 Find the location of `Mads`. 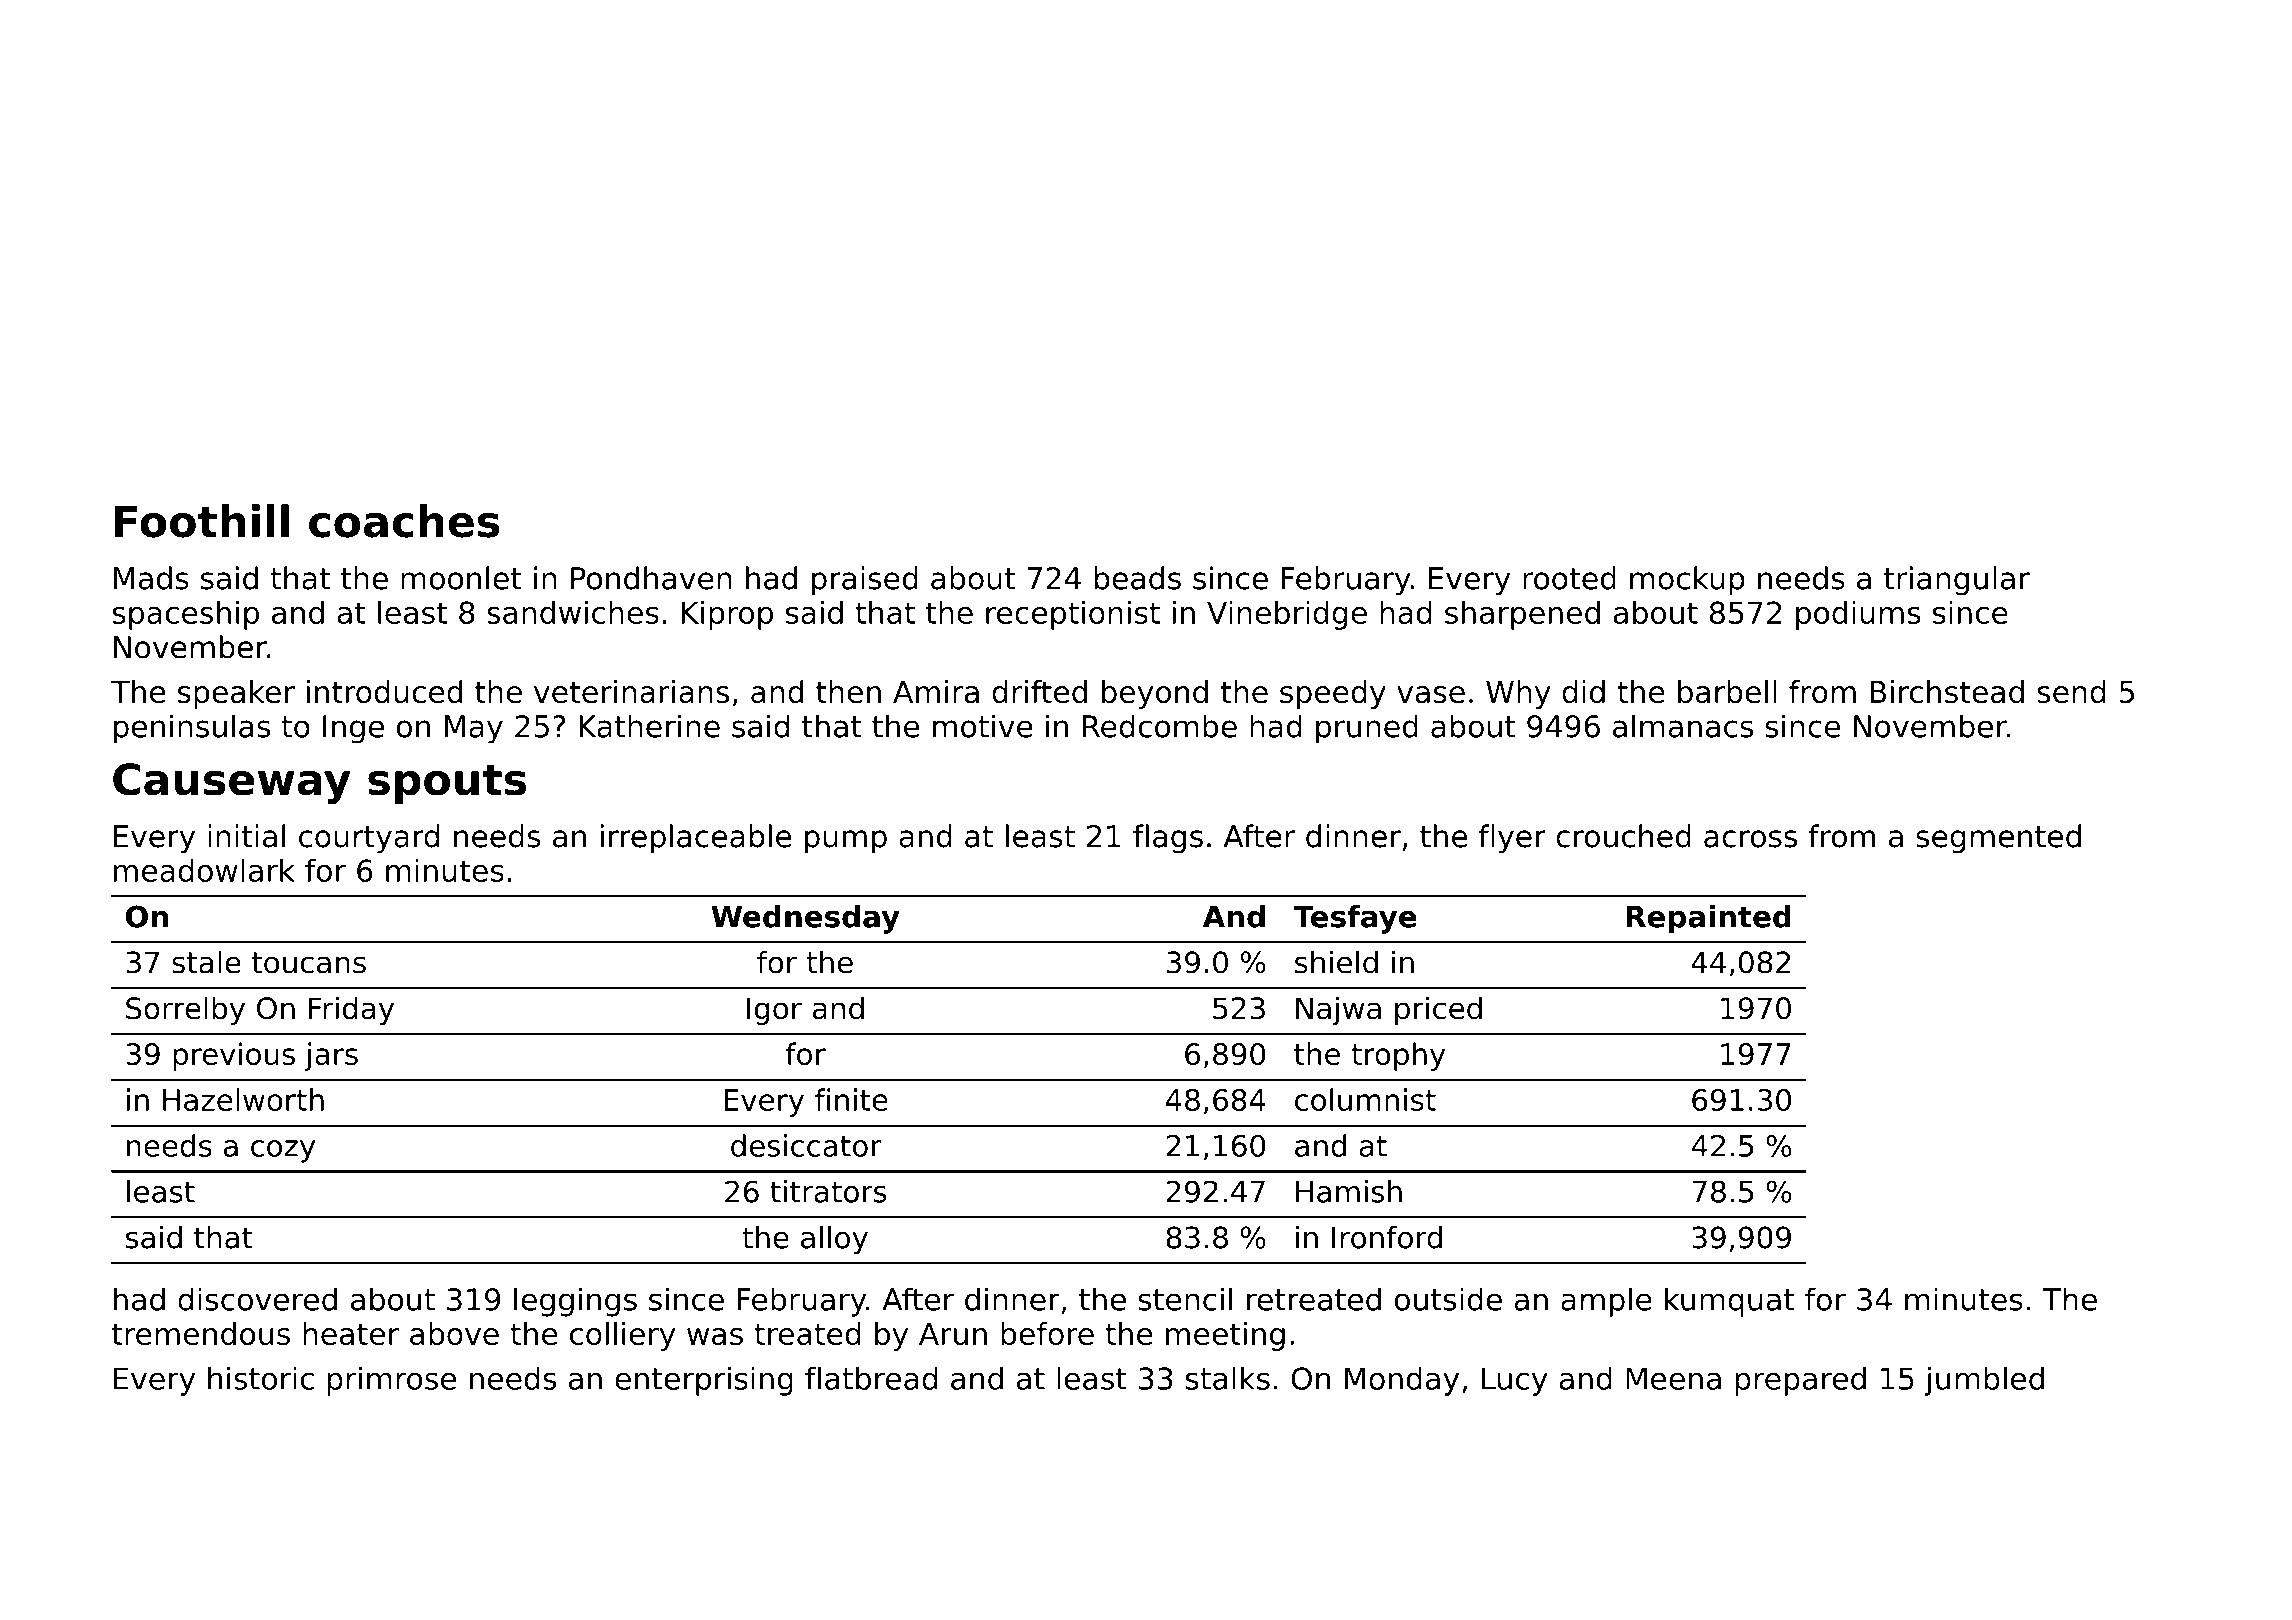

Mads is located at coordinates (151, 578).
